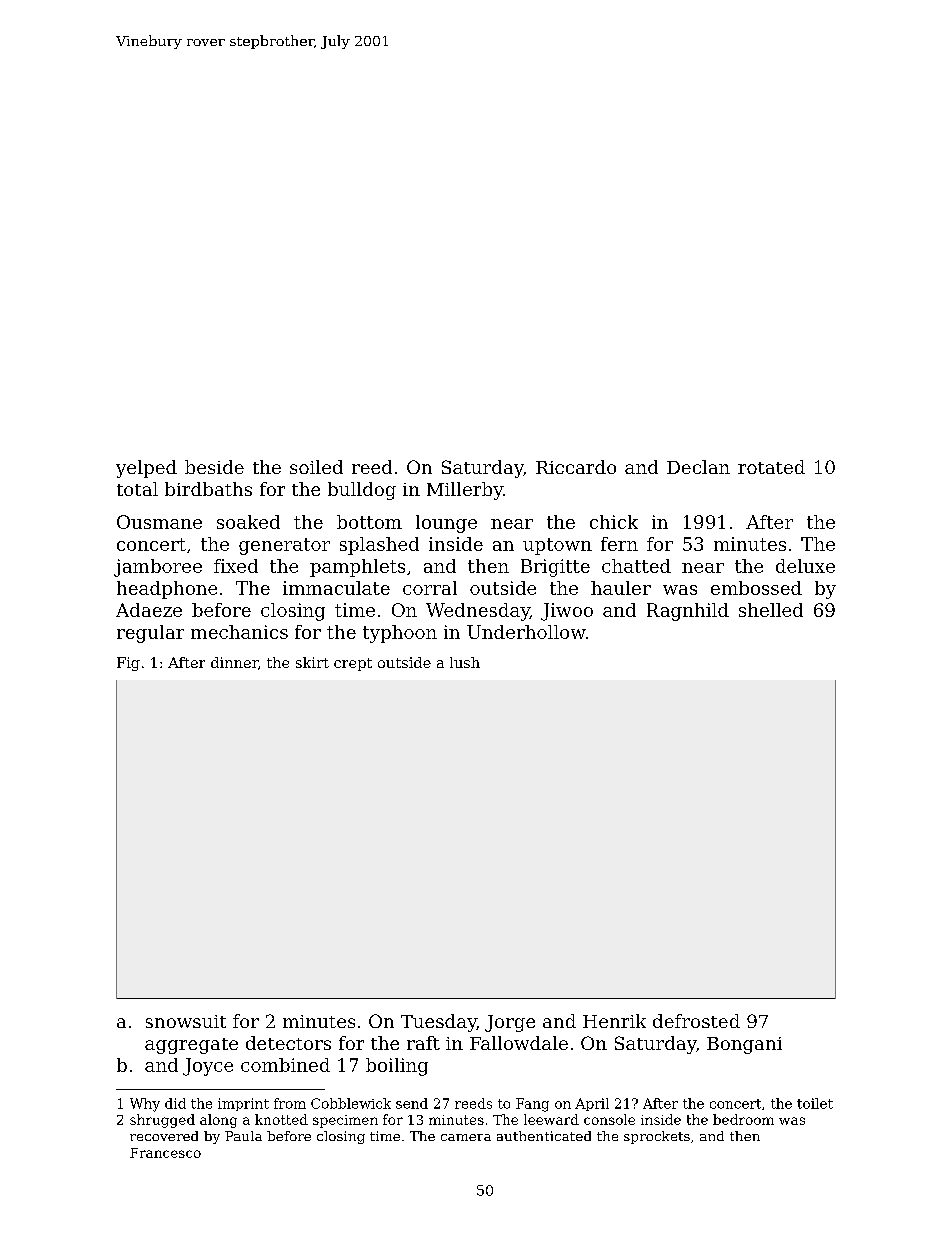  I want to click on recovered, so click(164, 1136).
